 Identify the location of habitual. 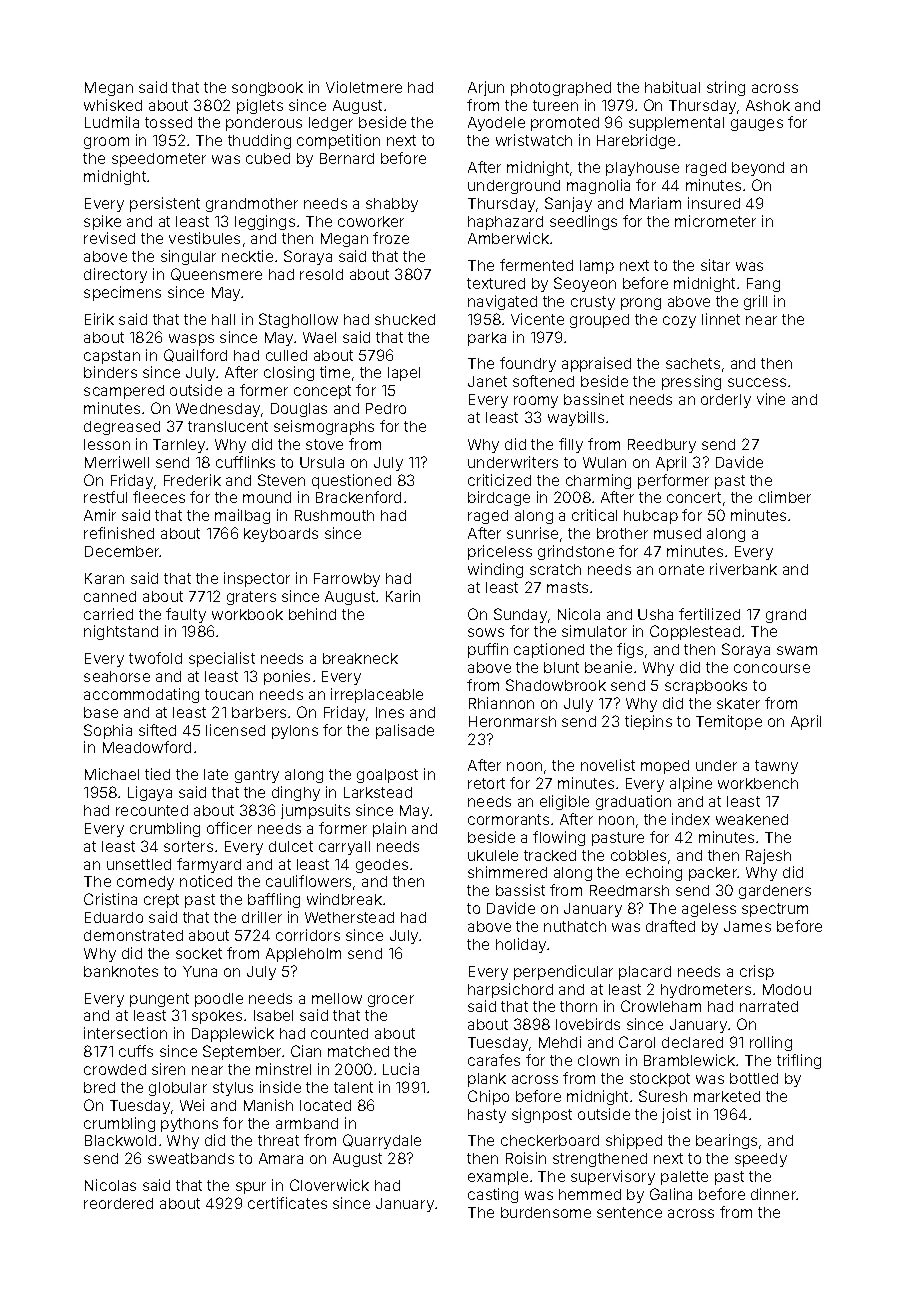
(672, 87).
